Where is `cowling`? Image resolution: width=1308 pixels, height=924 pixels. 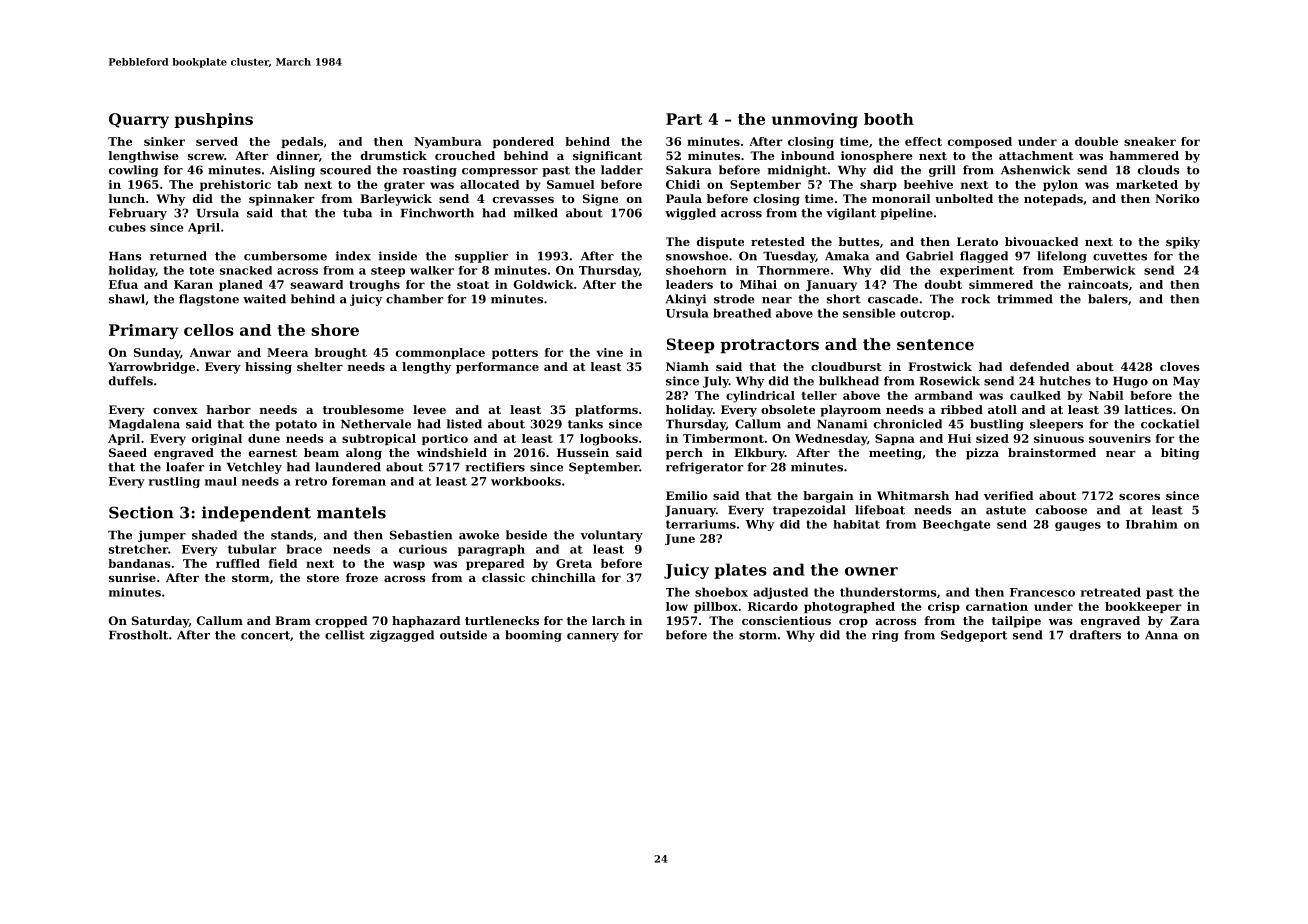 cowling is located at coordinates (133, 171).
